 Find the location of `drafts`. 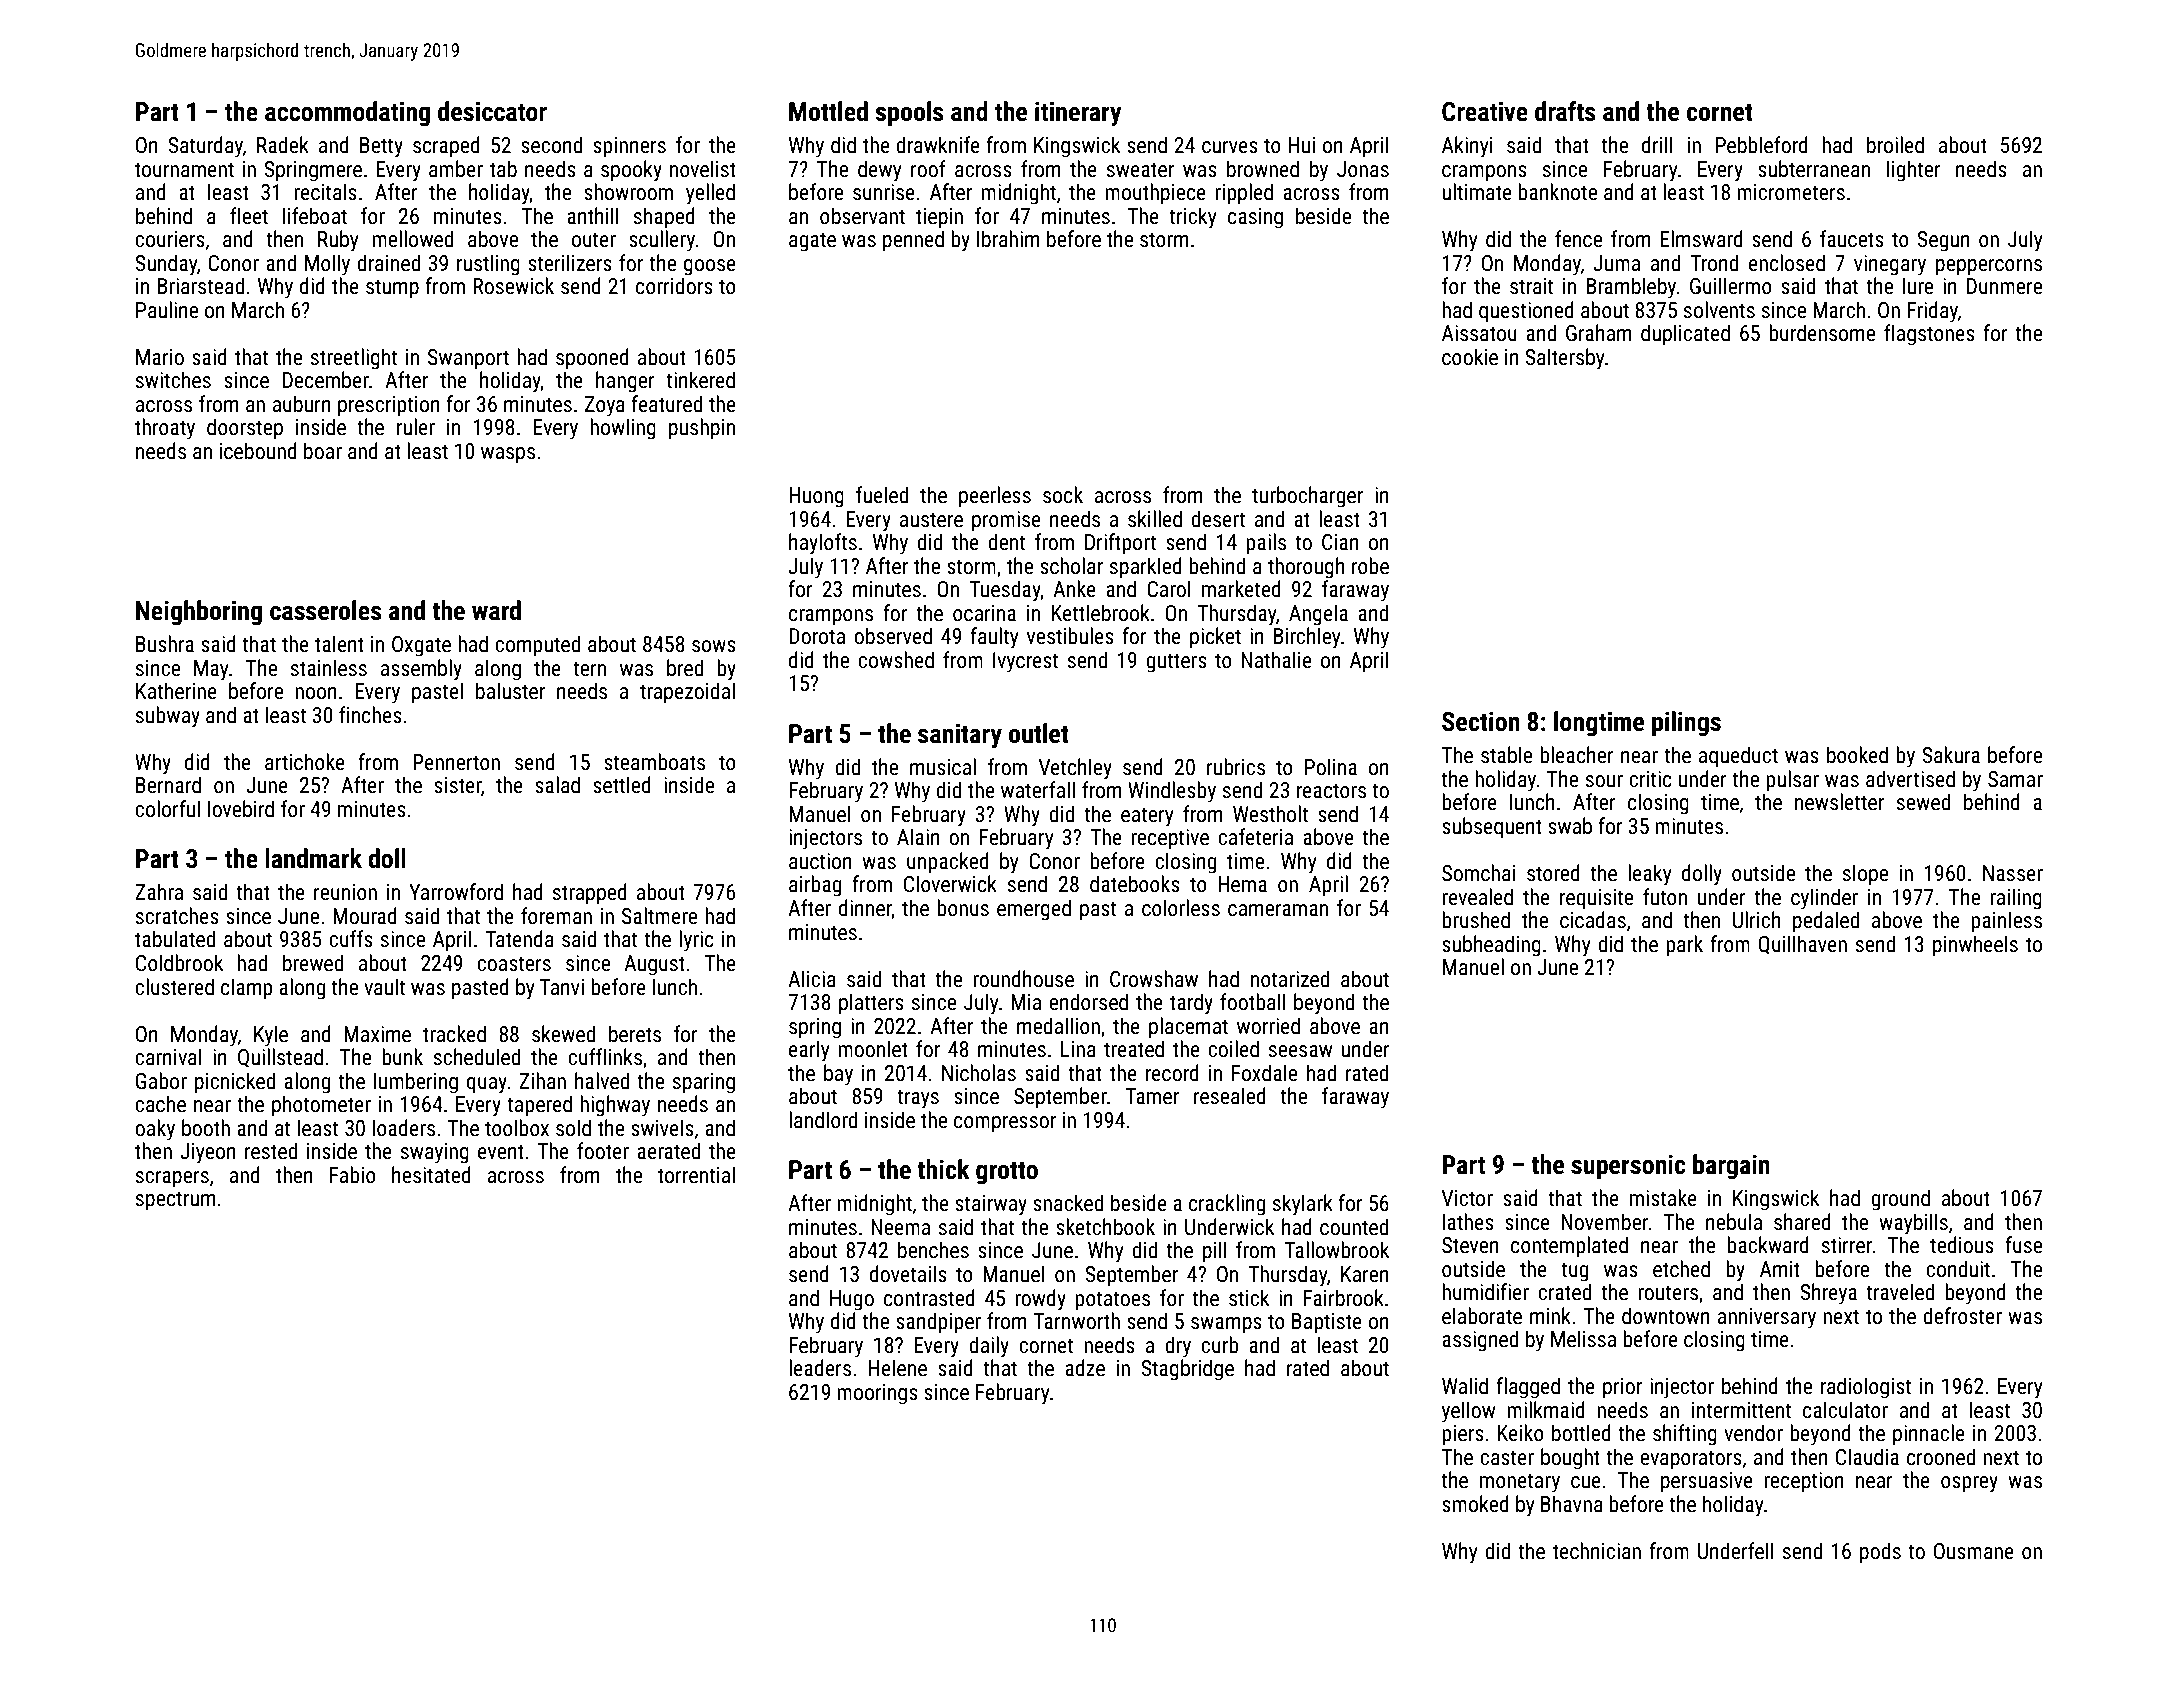

drafts is located at coordinates (1565, 111).
